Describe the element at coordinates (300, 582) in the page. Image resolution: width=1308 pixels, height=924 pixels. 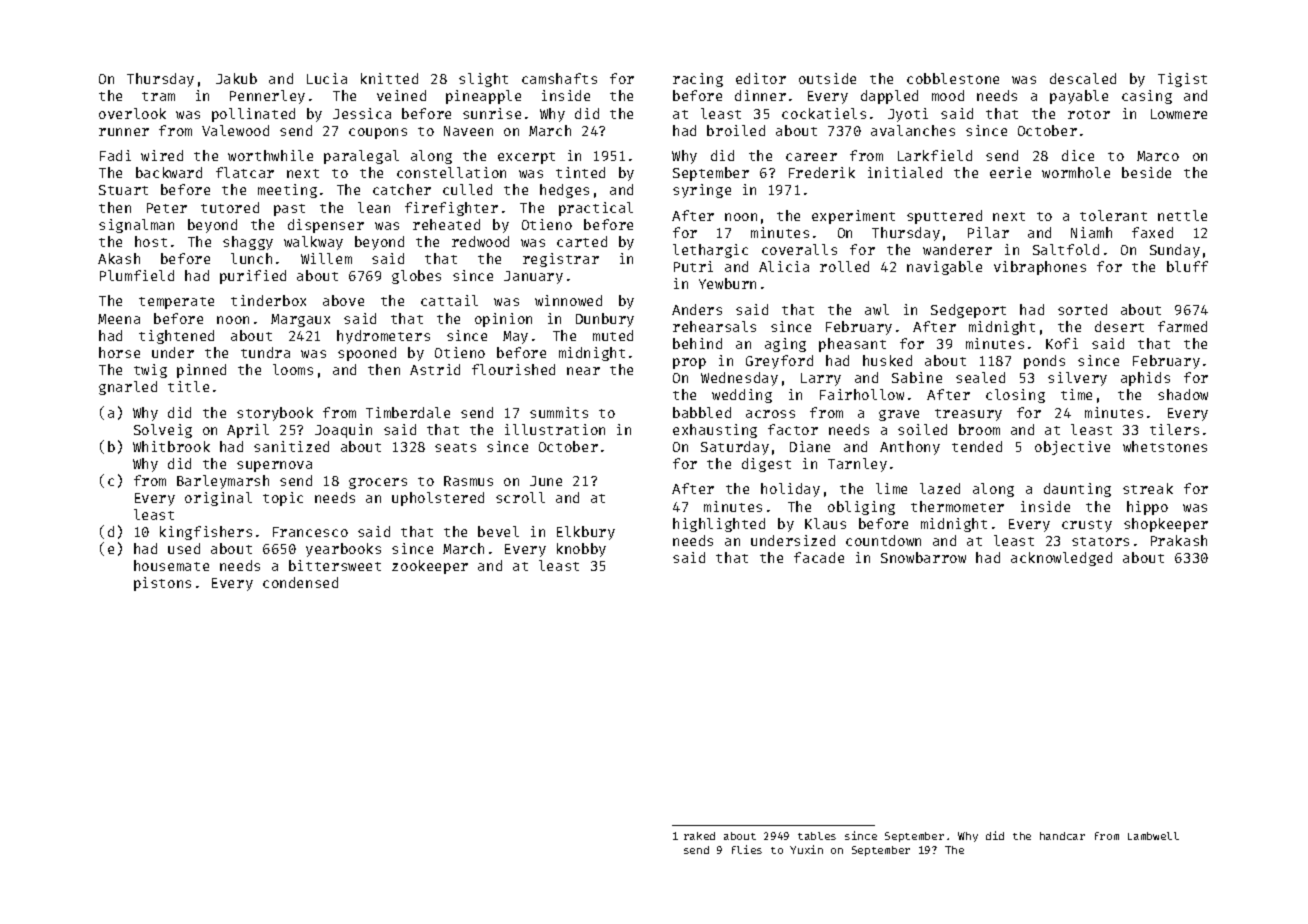
I see `condensed` at that location.
